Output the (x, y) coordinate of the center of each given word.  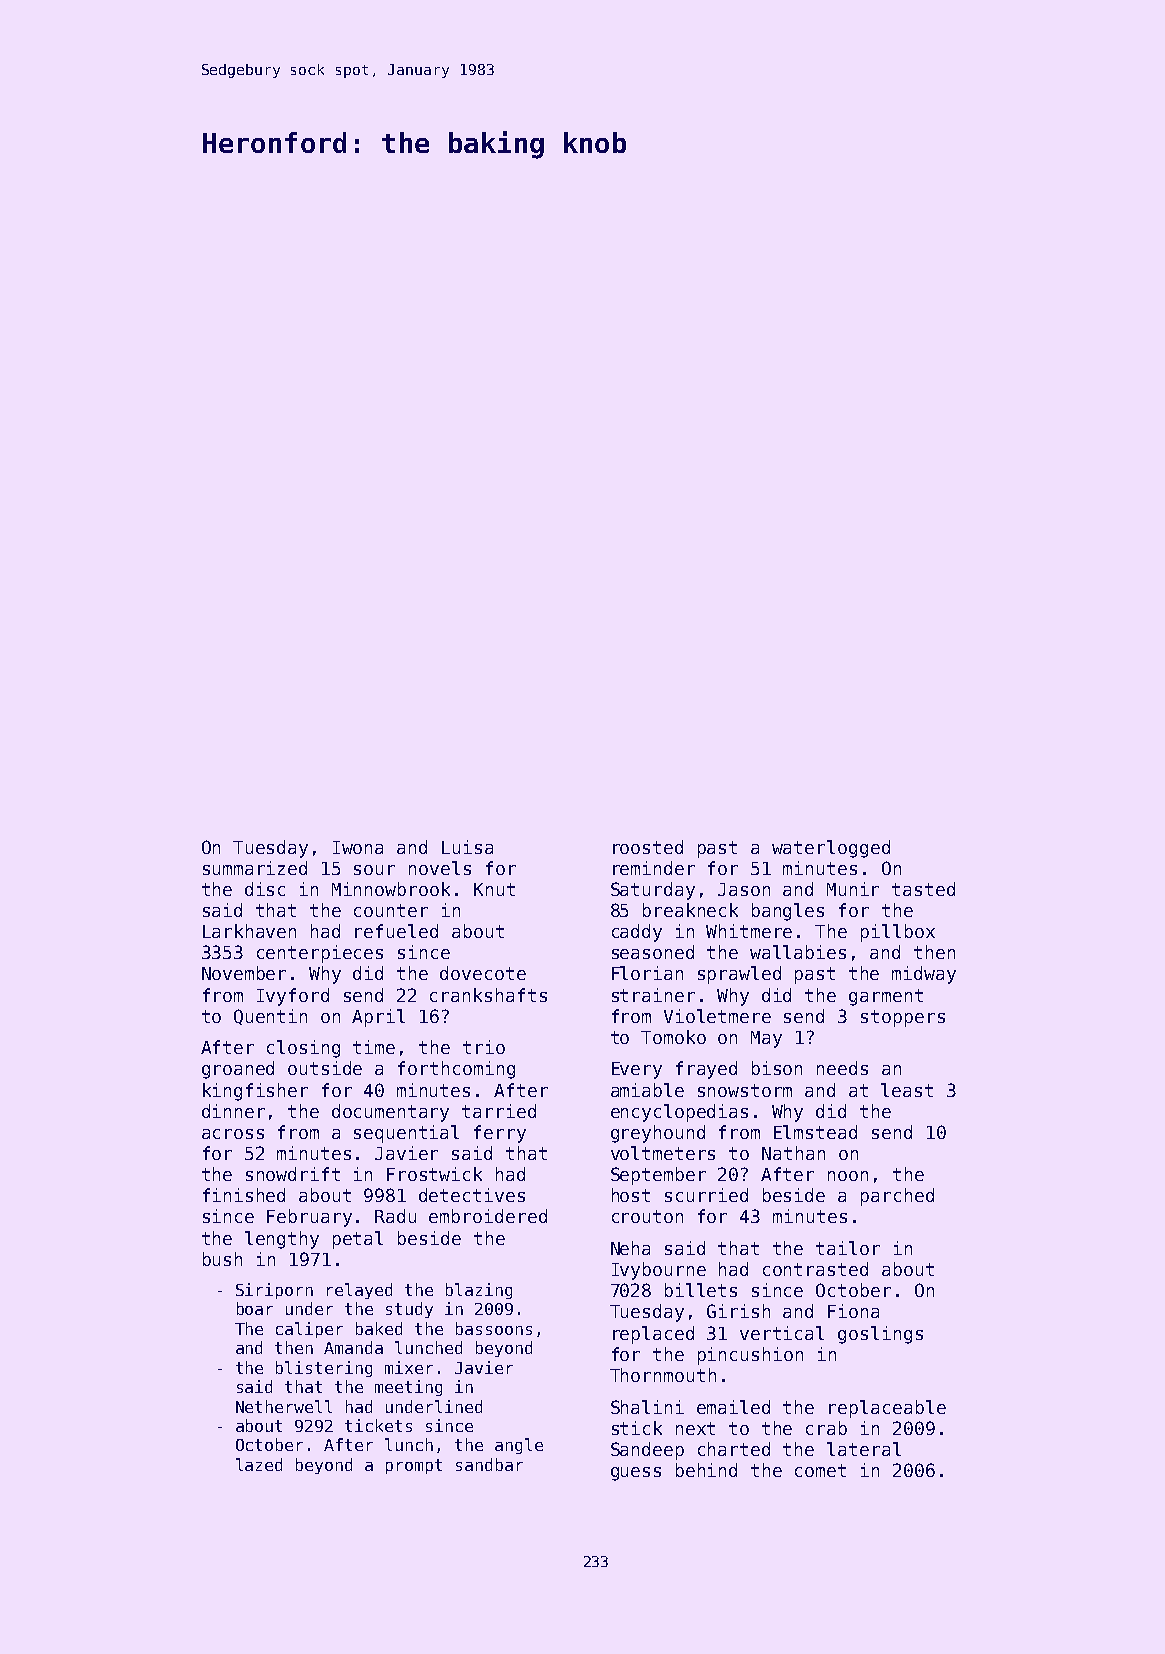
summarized (255, 868)
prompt (414, 1466)
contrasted (815, 1269)
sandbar (489, 1464)
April (378, 1018)
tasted (923, 889)
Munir (853, 889)
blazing (479, 1291)
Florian (647, 973)
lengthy (282, 1240)
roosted (648, 847)
